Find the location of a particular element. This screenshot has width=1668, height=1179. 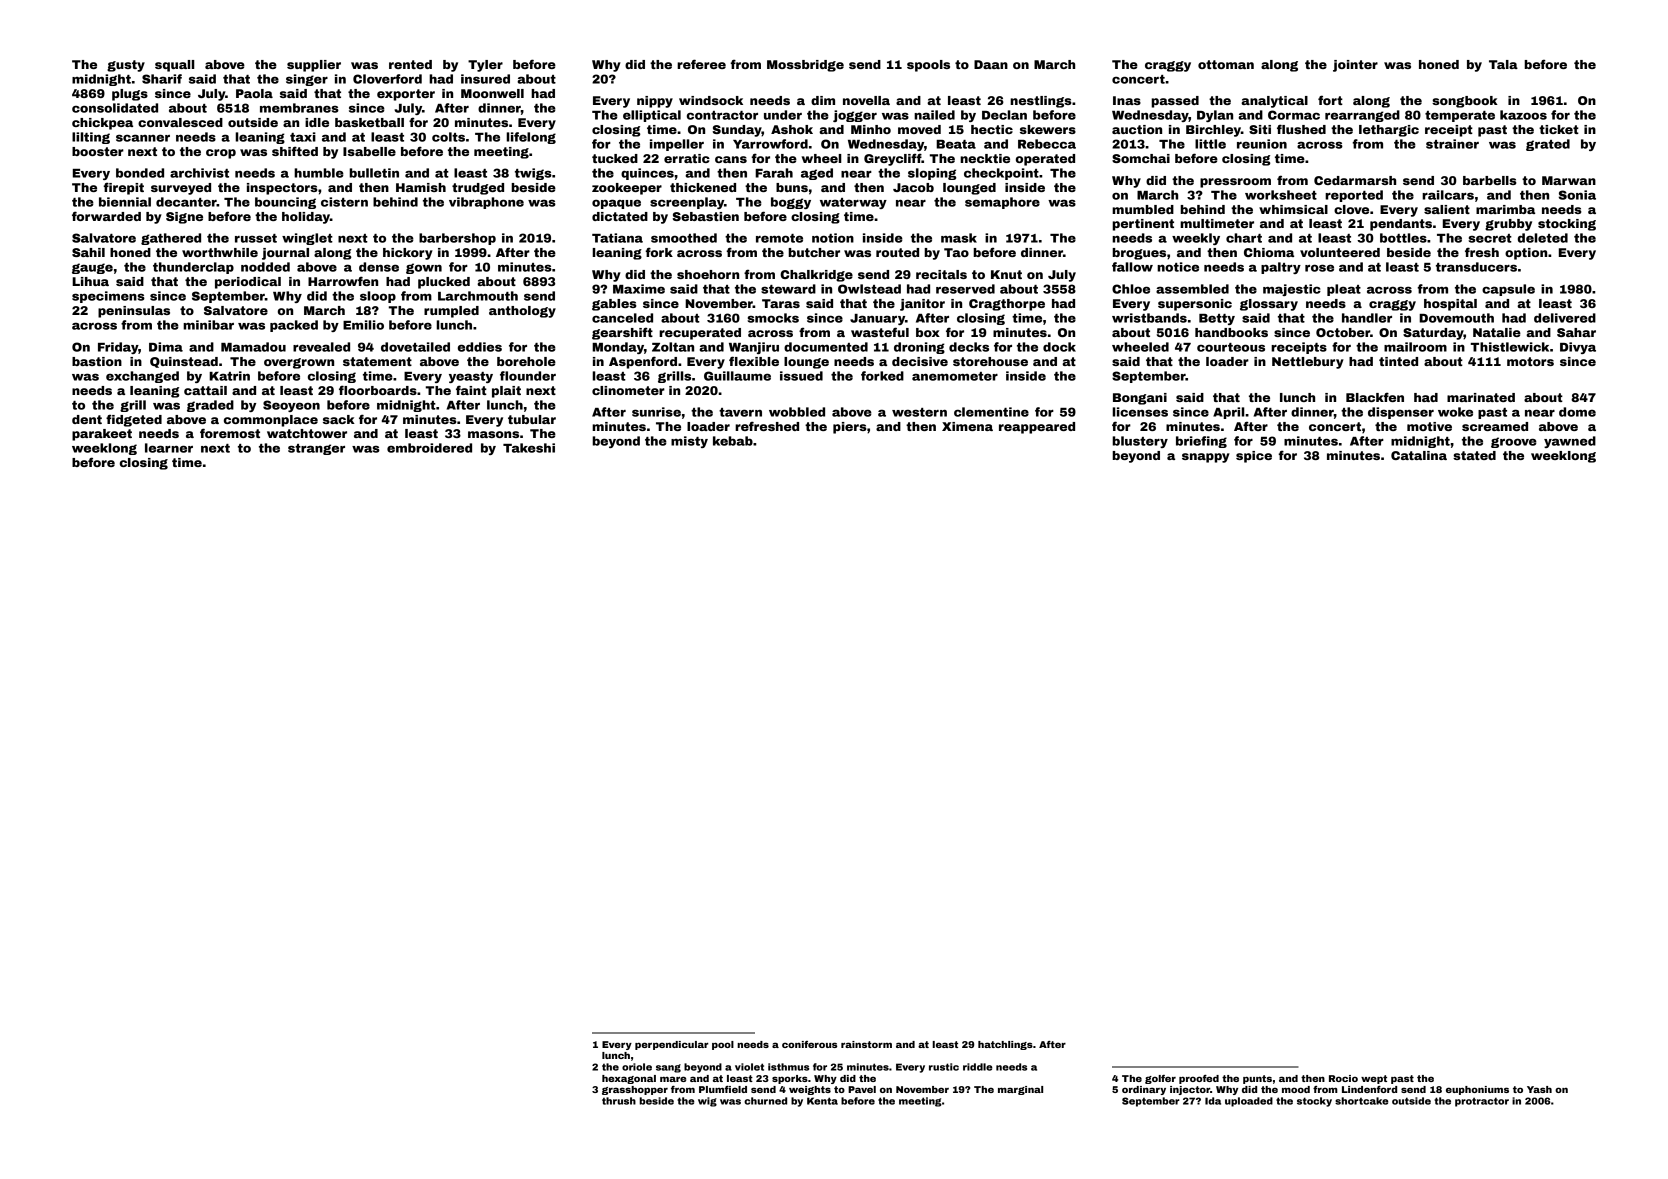

isthmus is located at coordinates (788, 1067).
